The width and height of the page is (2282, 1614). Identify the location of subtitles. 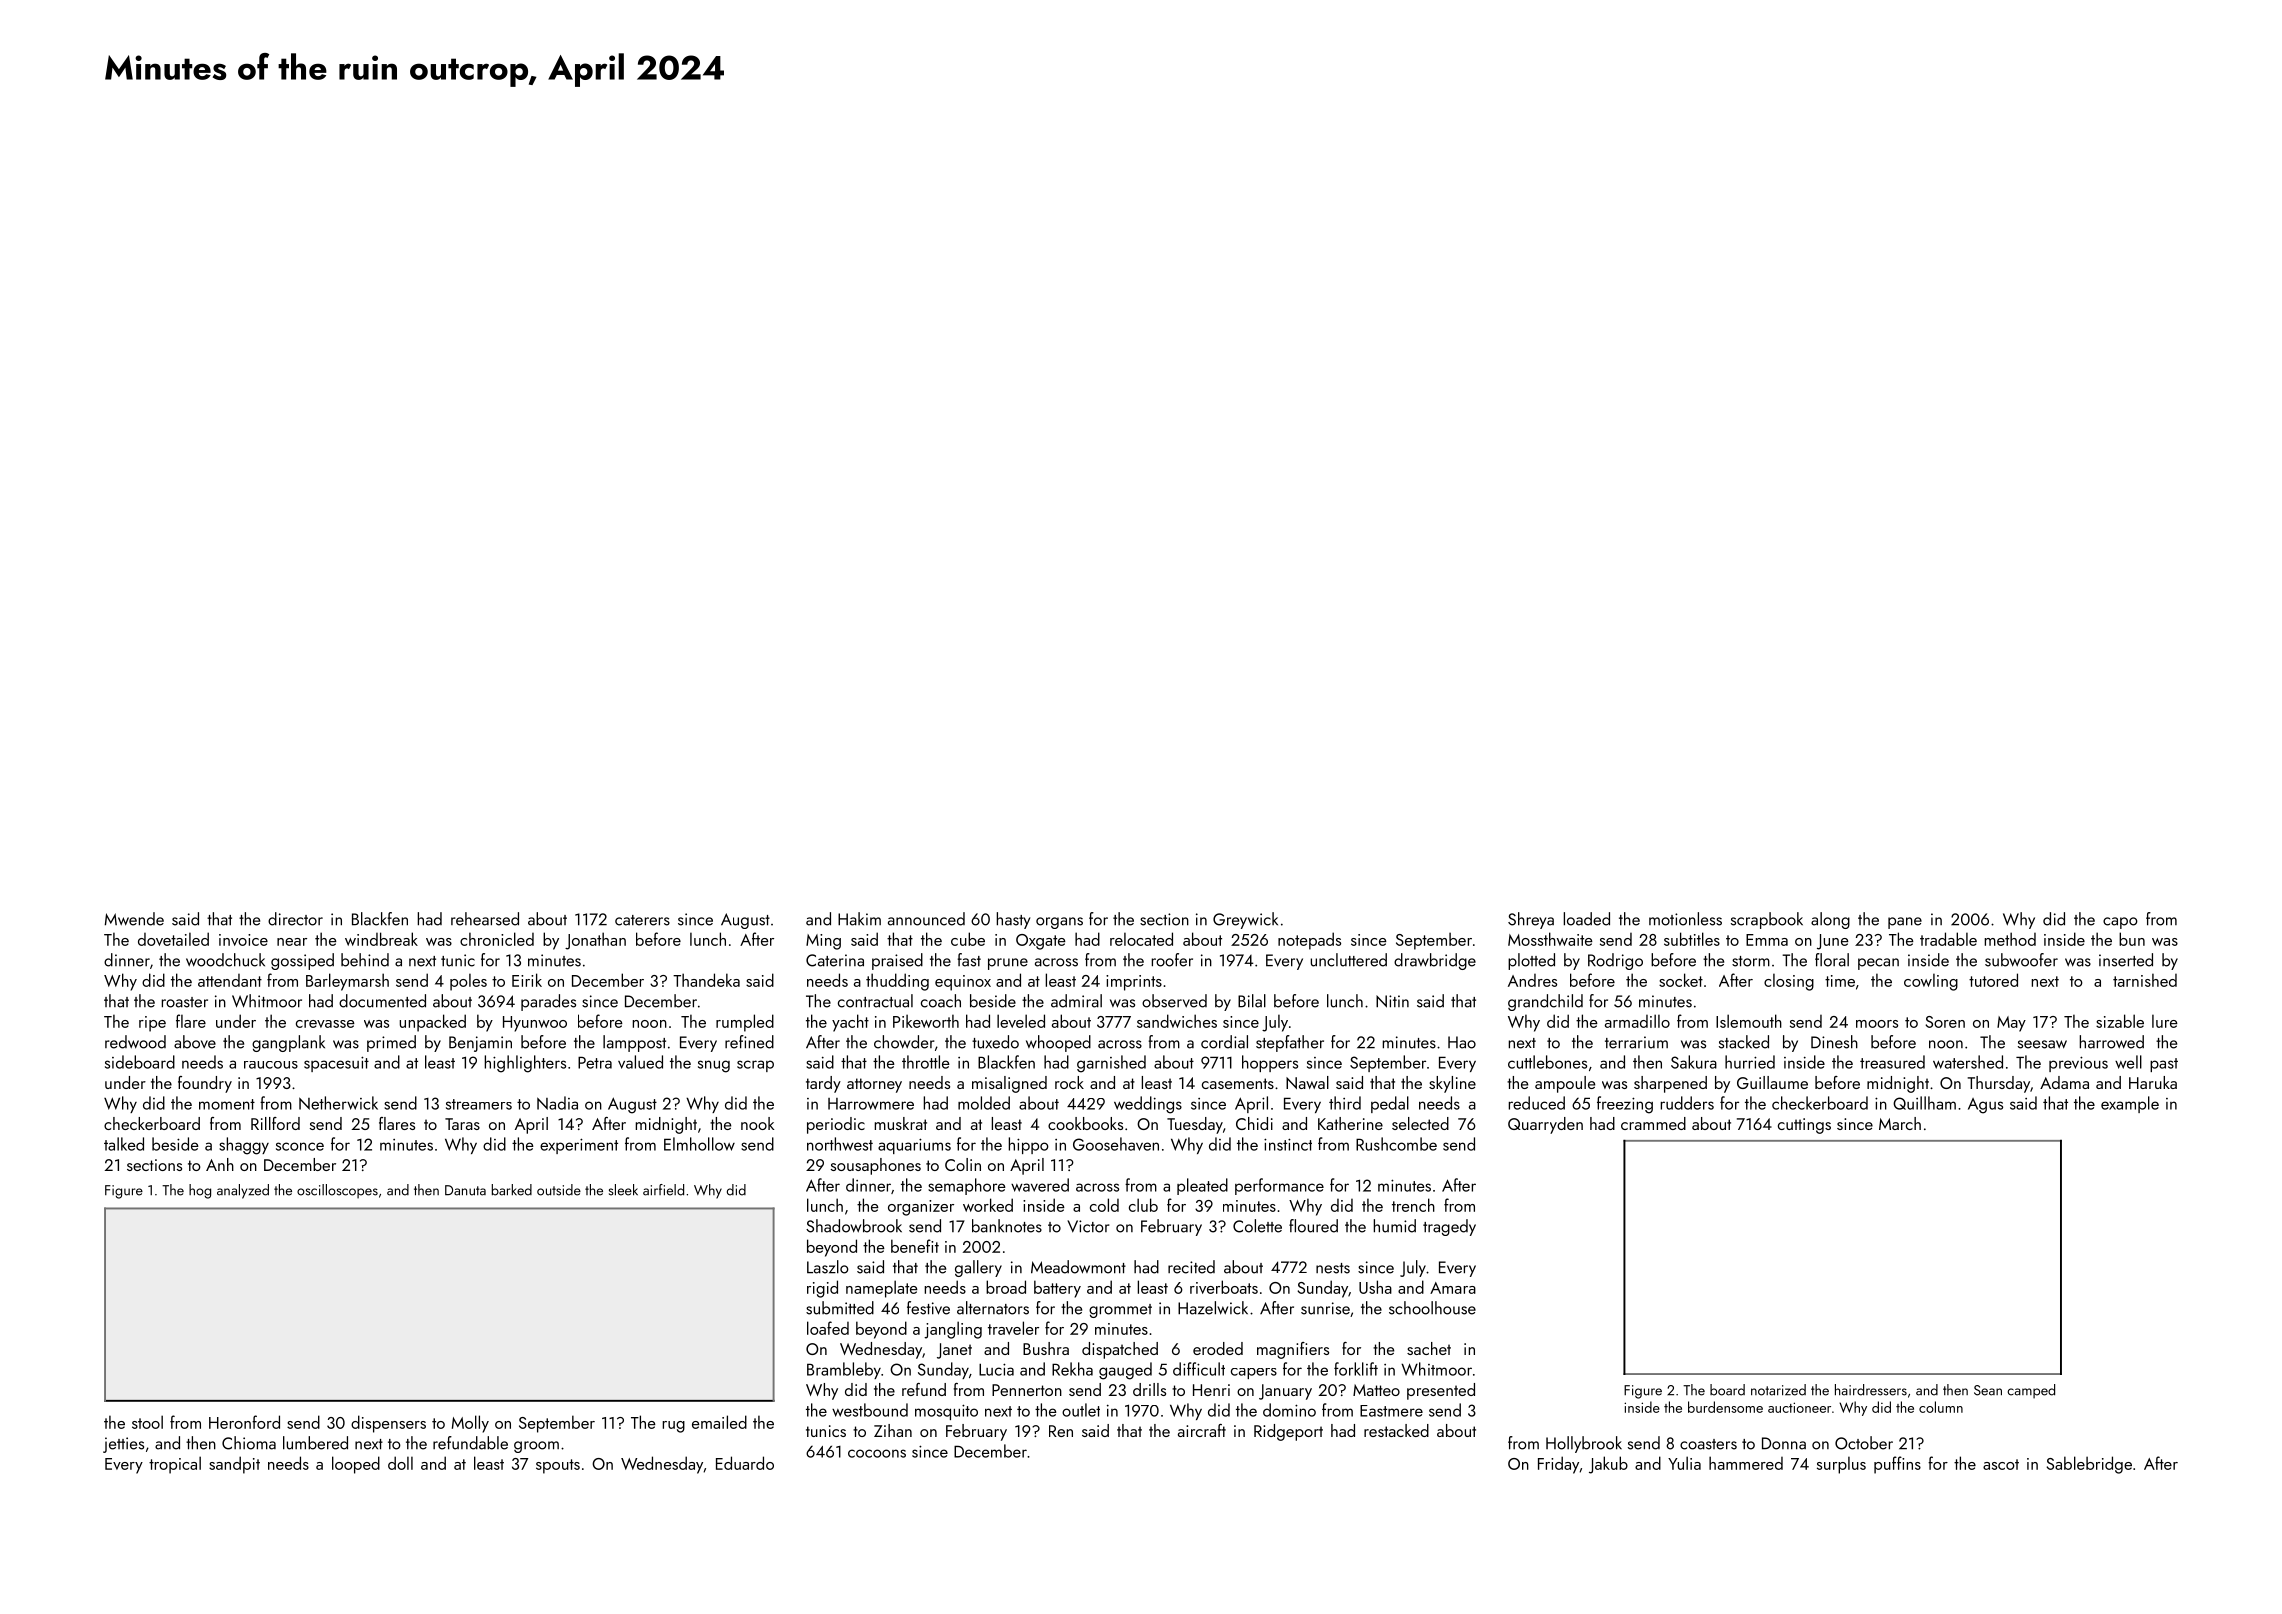
(1692, 939).
